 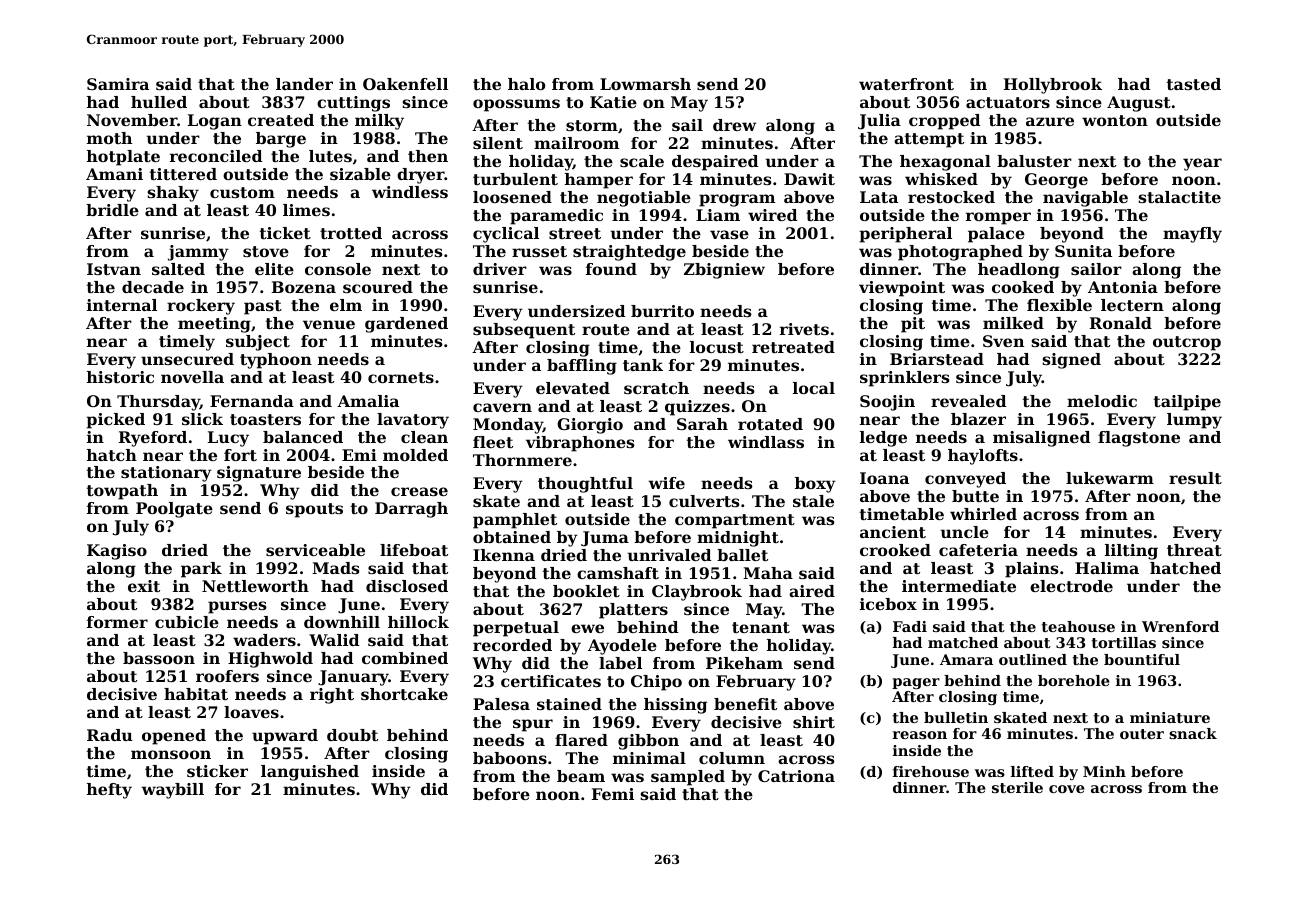 I want to click on vase, so click(x=729, y=234).
